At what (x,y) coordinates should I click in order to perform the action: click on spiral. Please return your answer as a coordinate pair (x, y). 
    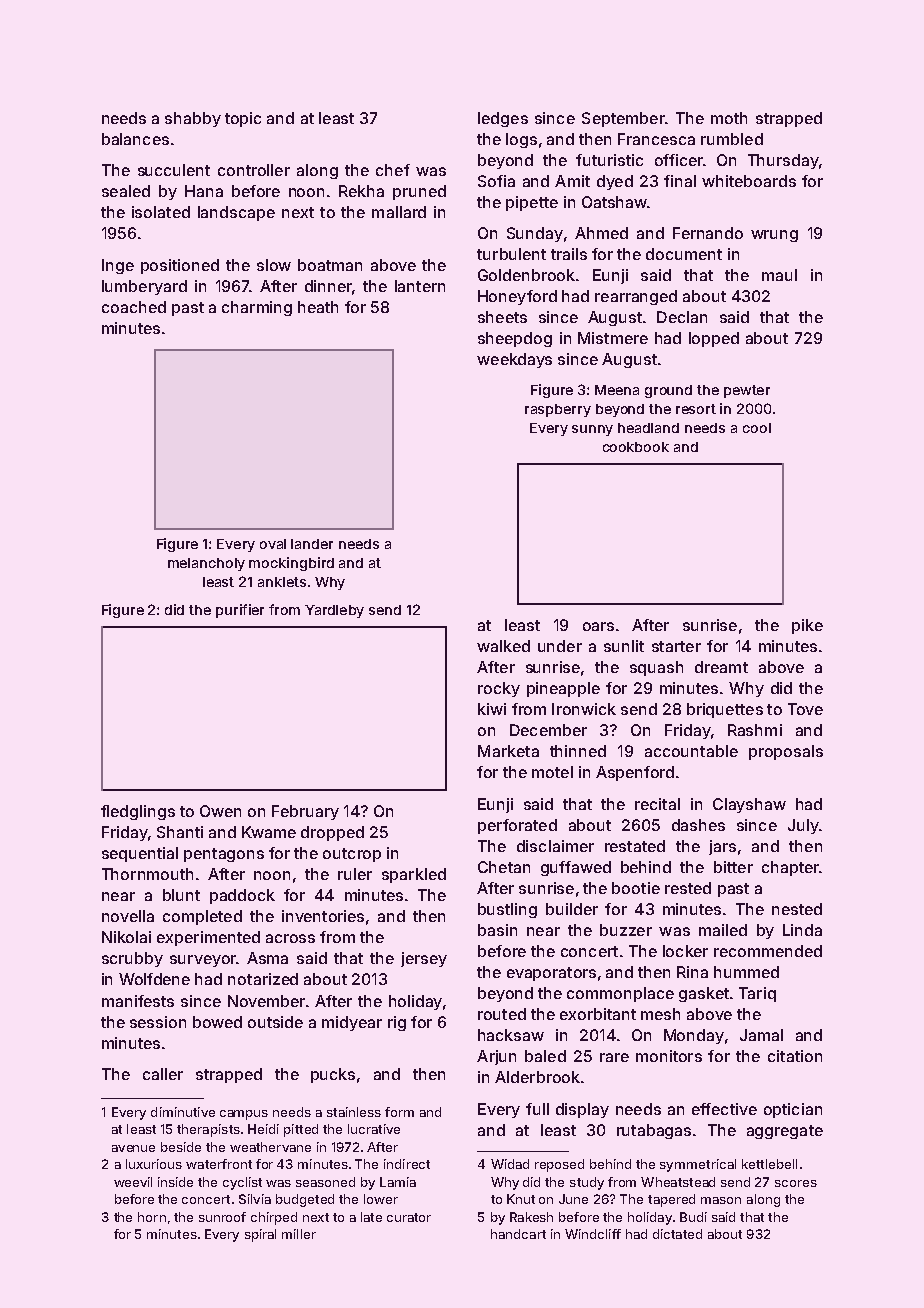
    Looking at the image, I should click on (260, 1235).
